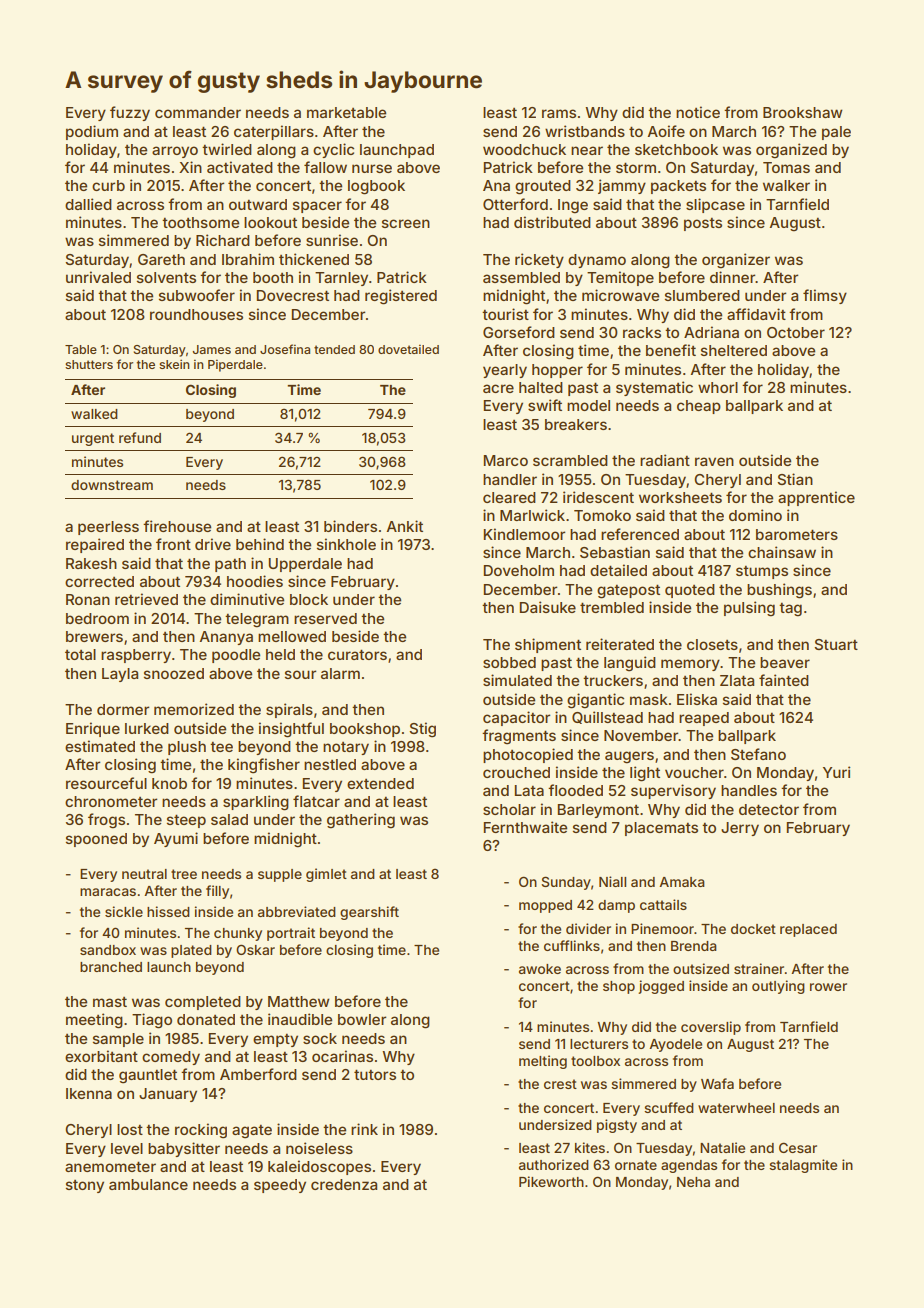  Describe the element at coordinates (198, 112) in the image. I see `commander` at that location.
